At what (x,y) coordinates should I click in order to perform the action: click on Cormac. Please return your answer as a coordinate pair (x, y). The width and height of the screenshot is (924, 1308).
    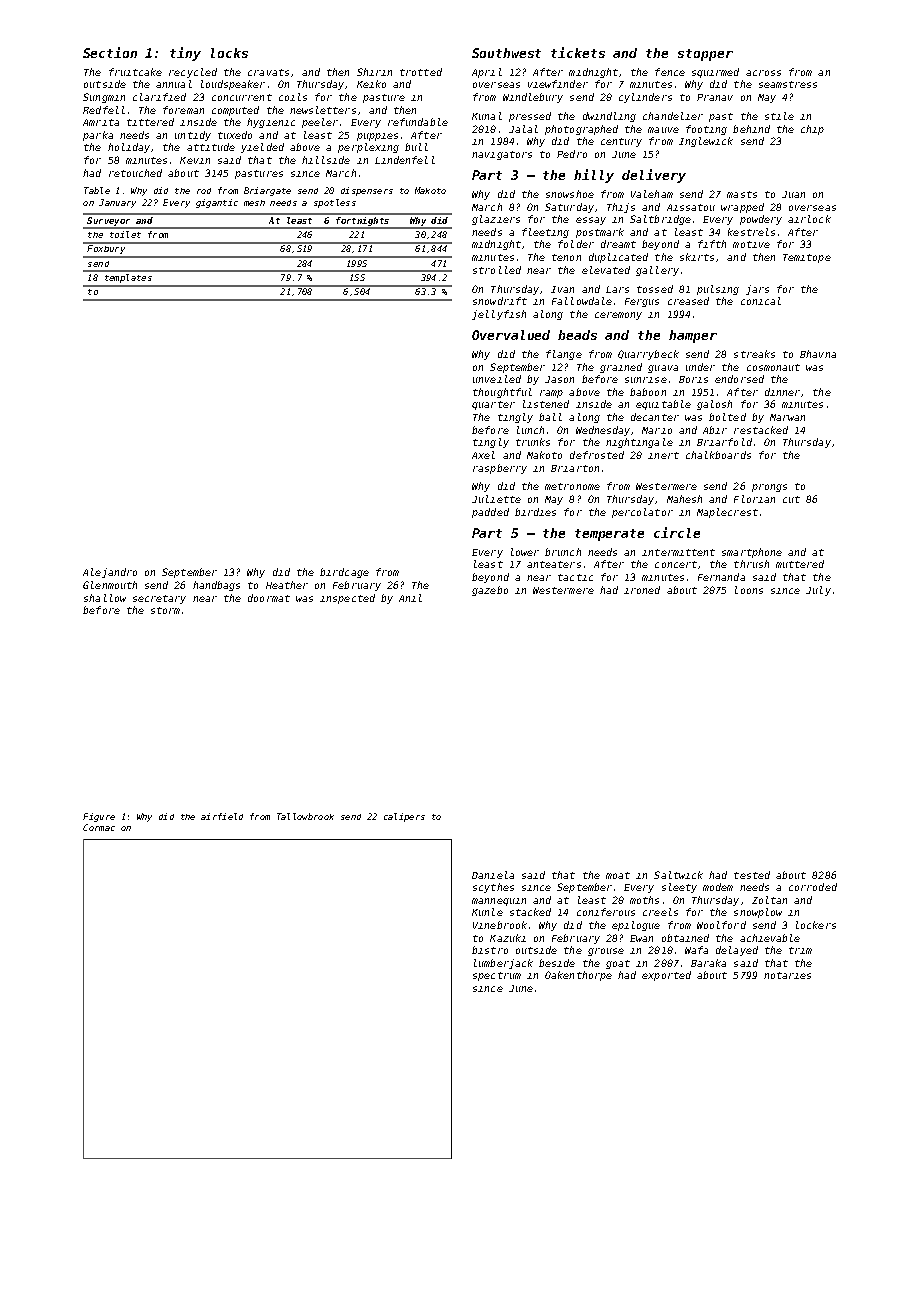
    Looking at the image, I should click on (99, 827).
